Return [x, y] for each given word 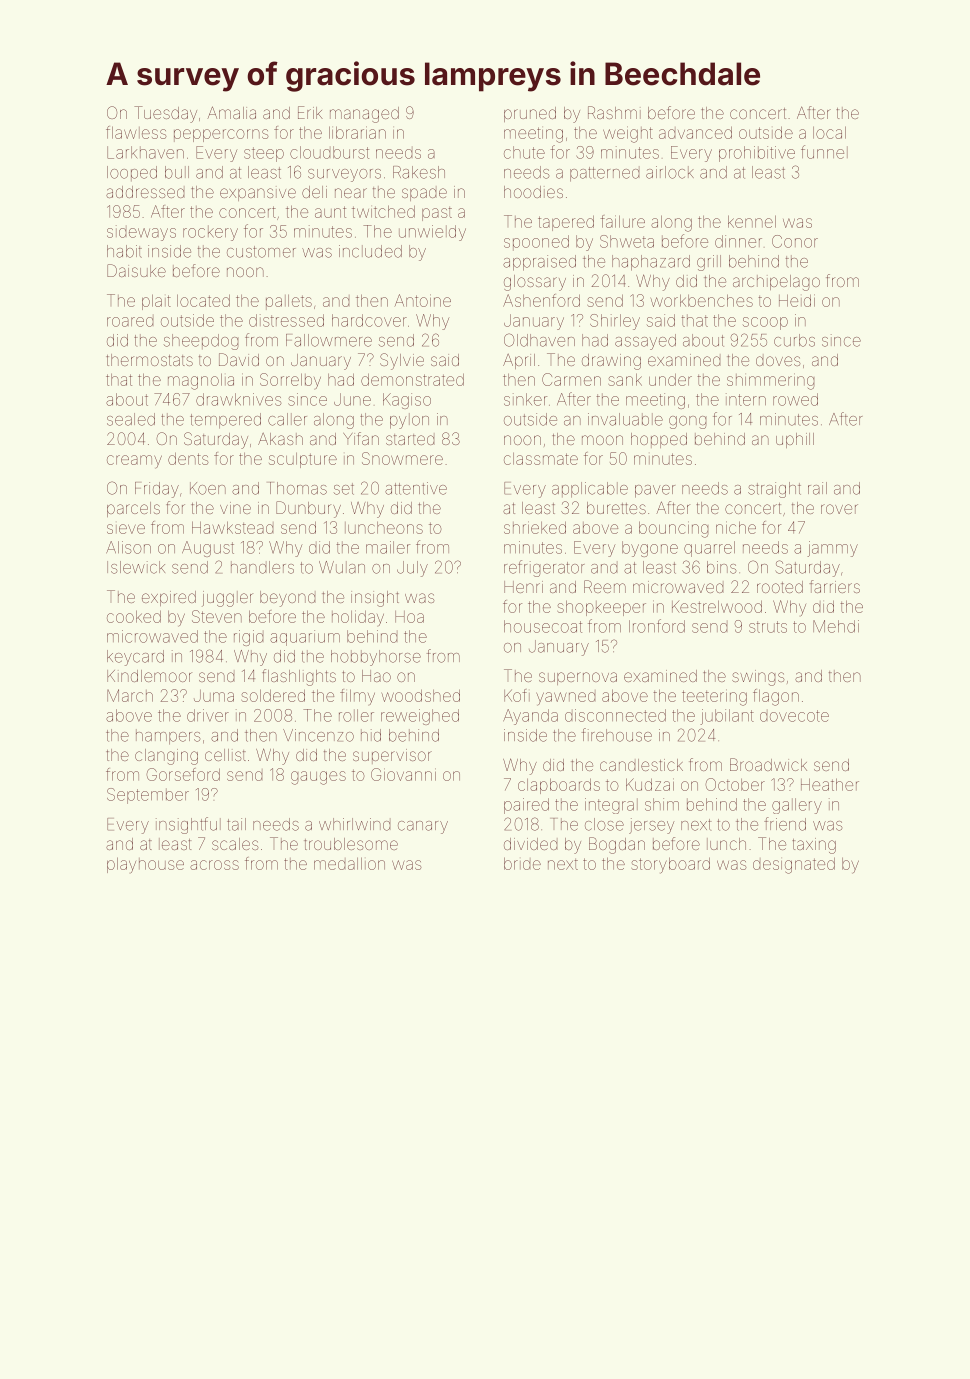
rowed [795, 399]
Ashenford [541, 300]
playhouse [145, 865]
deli [314, 192]
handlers [262, 567]
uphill [795, 440]
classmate [541, 459]
